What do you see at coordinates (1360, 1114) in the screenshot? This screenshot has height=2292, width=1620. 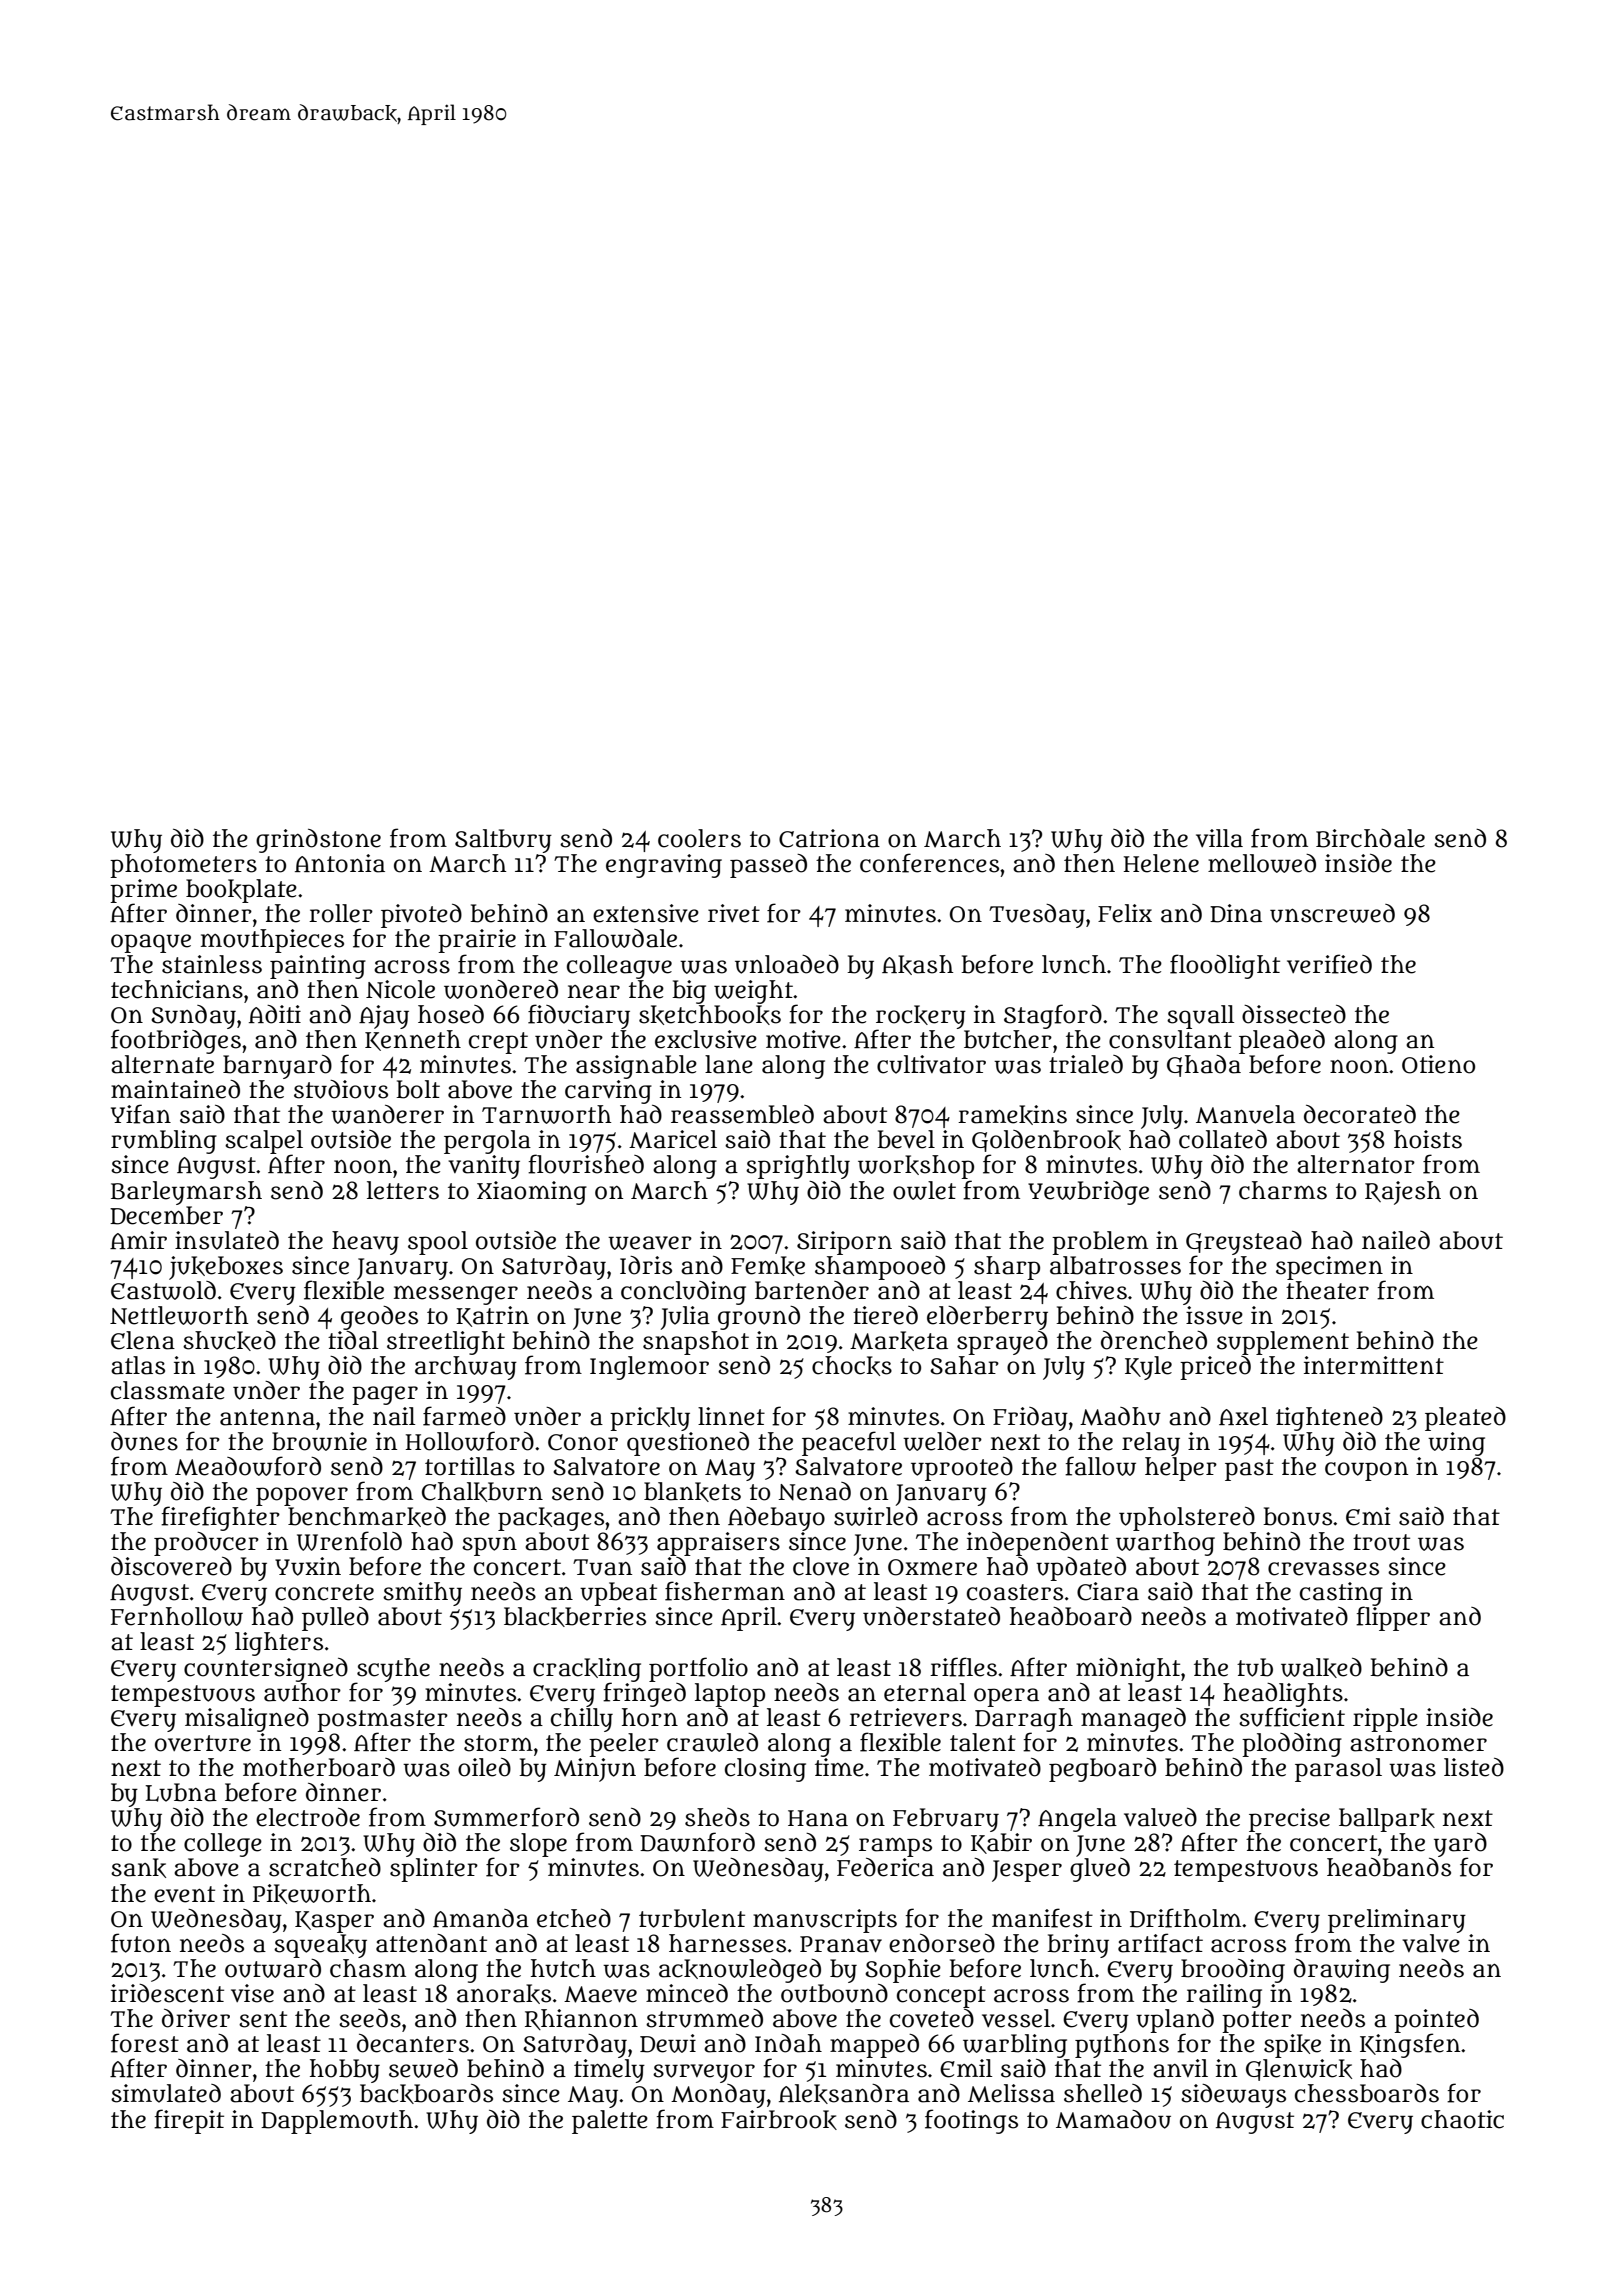 I see `decorated` at bounding box center [1360, 1114].
